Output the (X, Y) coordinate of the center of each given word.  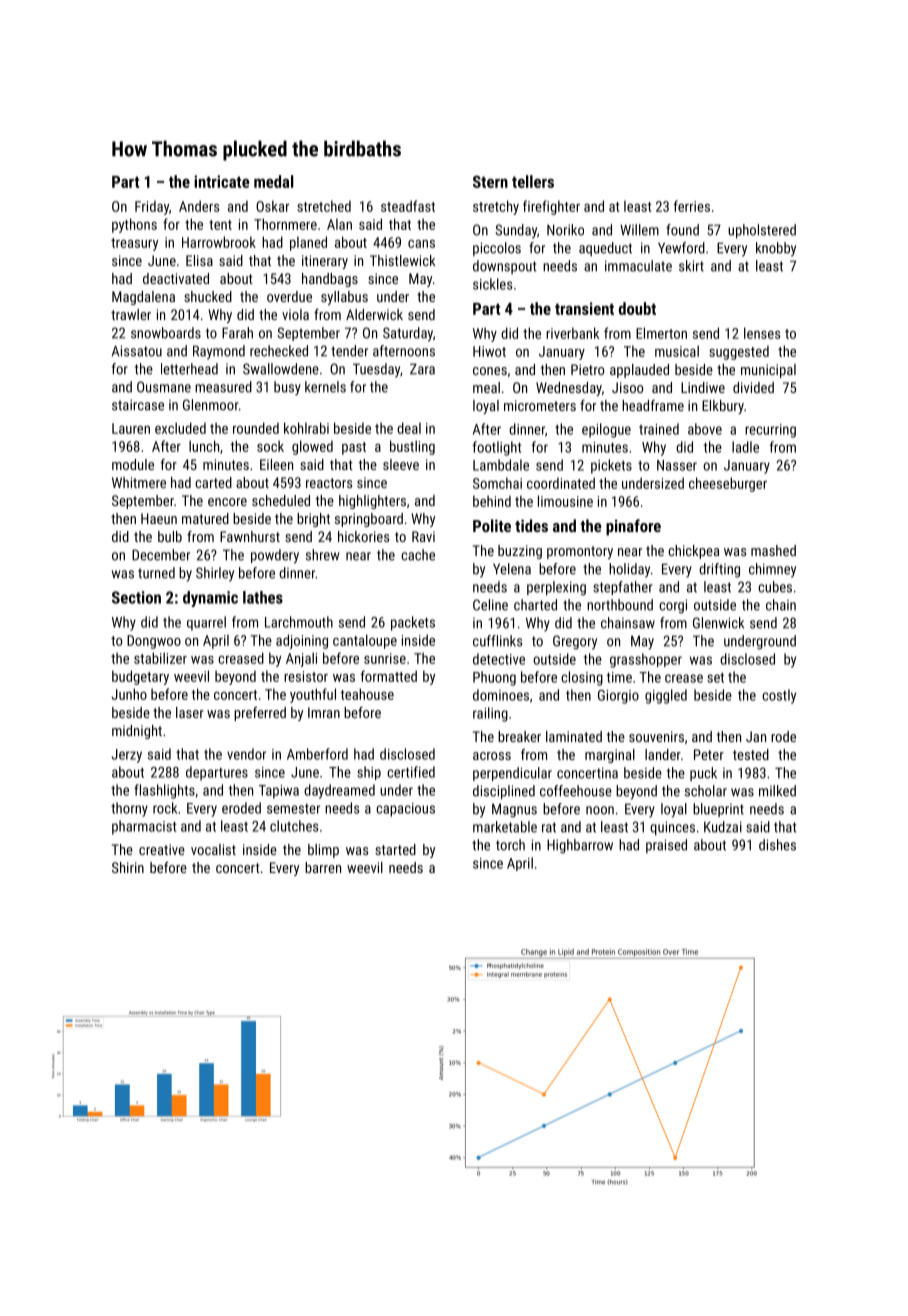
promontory (580, 552)
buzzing (520, 552)
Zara (422, 369)
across (492, 756)
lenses (762, 333)
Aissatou (137, 351)
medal (274, 181)
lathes (263, 597)
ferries (692, 206)
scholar (706, 791)
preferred (260, 714)
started (395, 849)
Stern (490, 181)
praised (666, 846)
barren (323, 867)
